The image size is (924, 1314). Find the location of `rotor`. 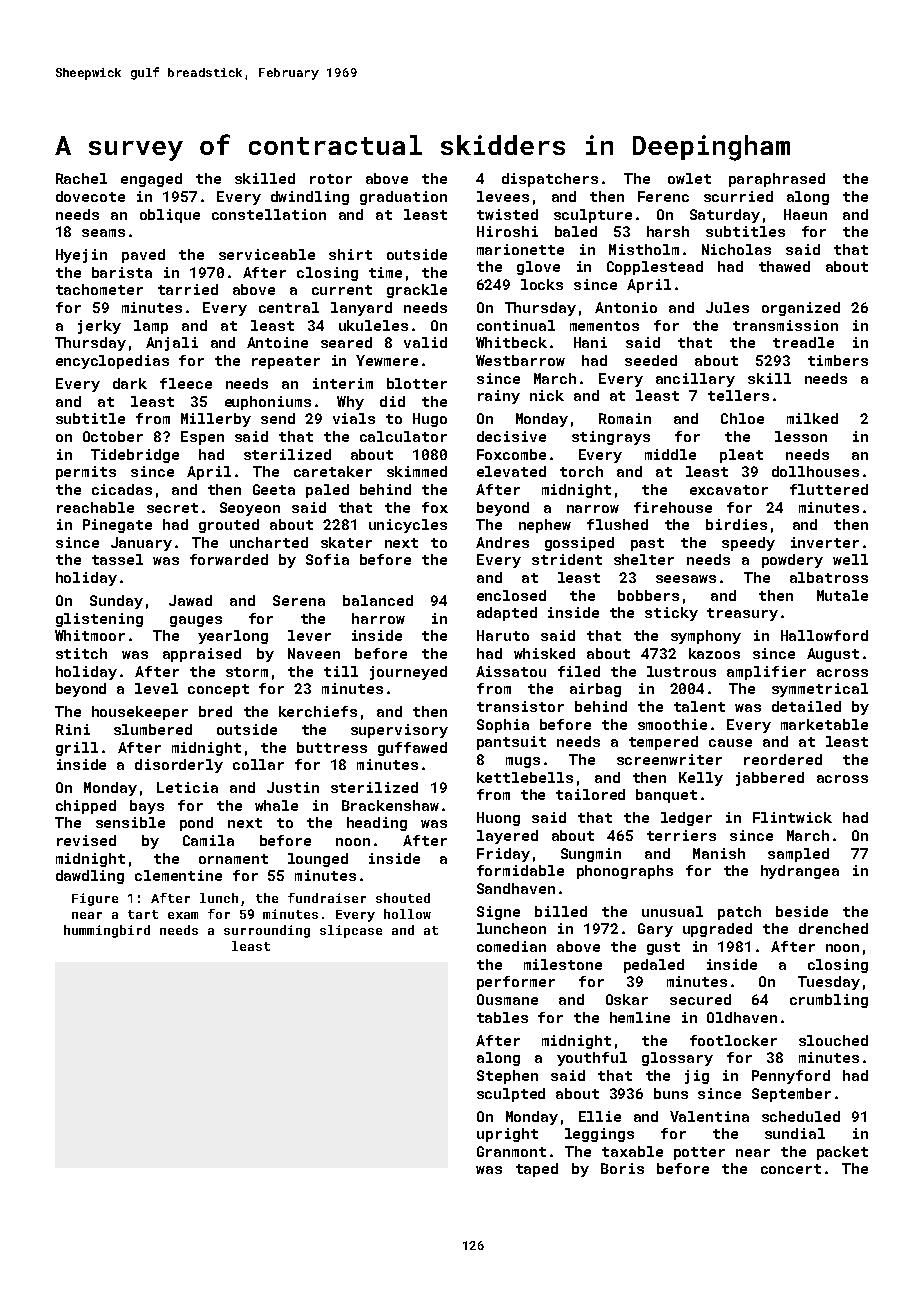

rotor is located at coordinates (331, 179).
